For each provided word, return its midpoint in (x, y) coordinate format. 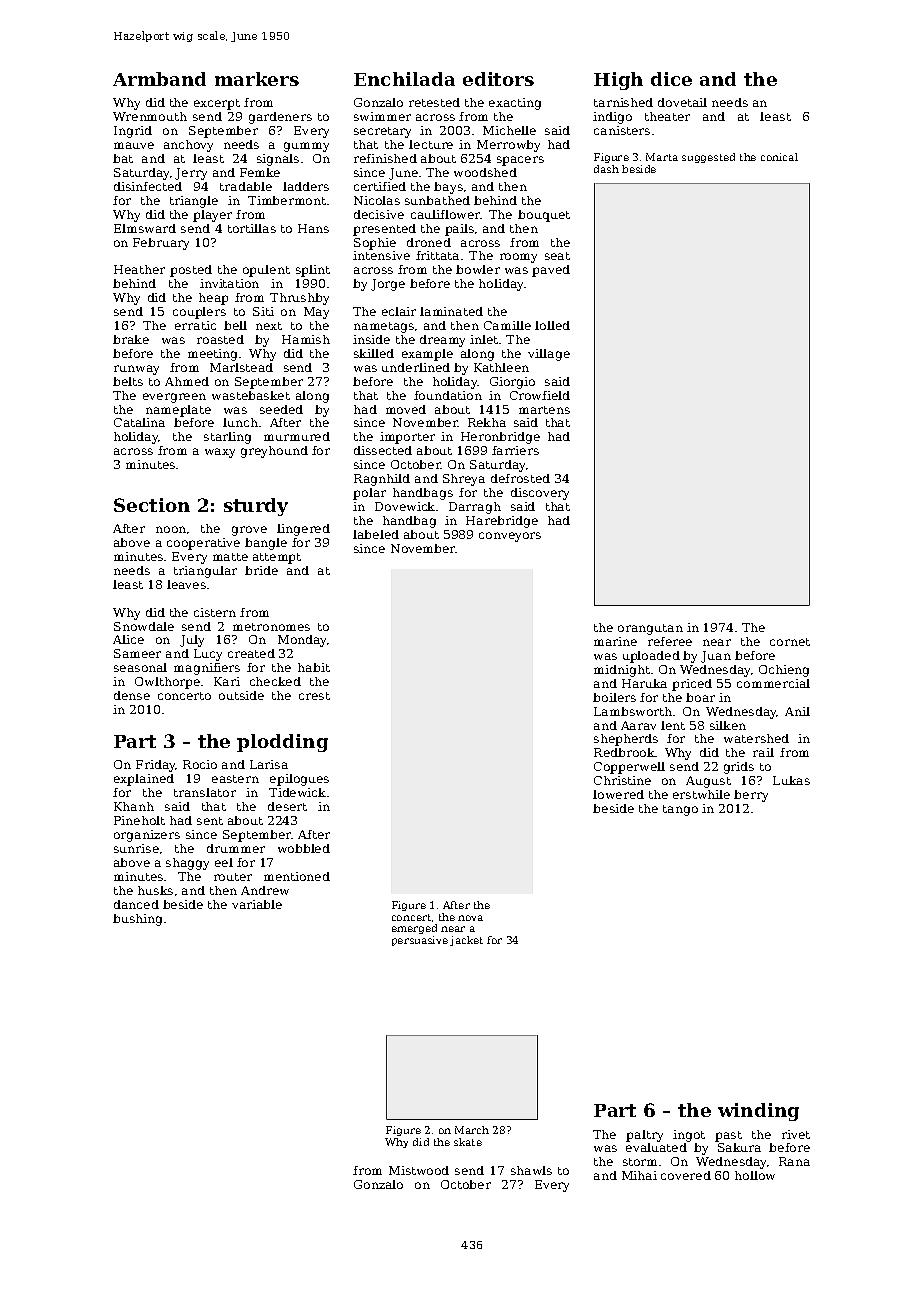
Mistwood (419, 1170)
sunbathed (437, 200)
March (472, 1130)
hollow (755, 1175)
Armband (159, 79)
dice (671, 79)
